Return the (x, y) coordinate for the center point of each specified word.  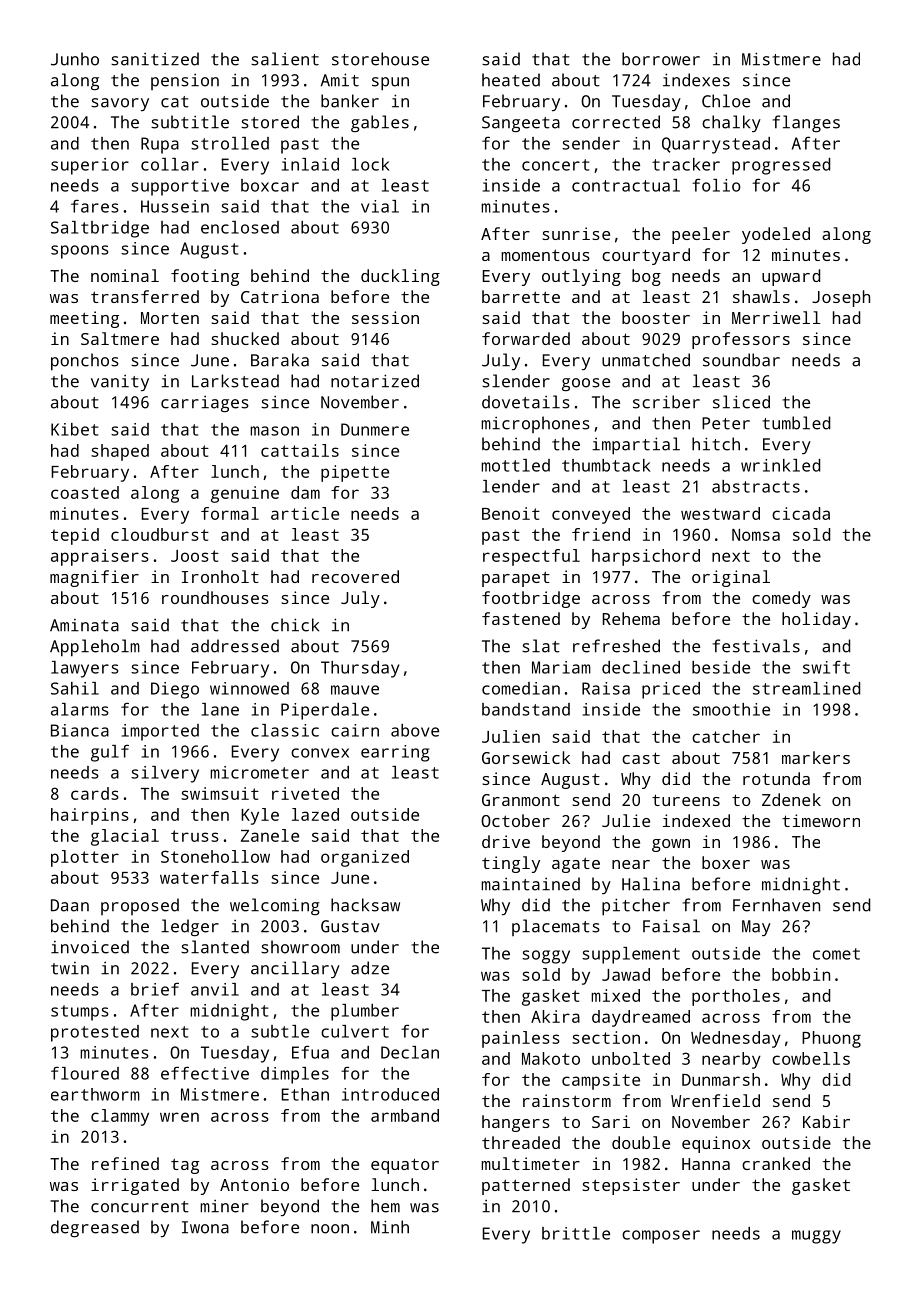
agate (576, 865)
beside (721, 667)
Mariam (561, 667)
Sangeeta (521, 124)
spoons (80, 252)
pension (185, 82)
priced (671, 690)
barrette (521, 296)
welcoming (275, 906)
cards (95, 793)
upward (791, 277)
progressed (781, 166)
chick (295, 625)
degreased (95, 1229)
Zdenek (791, 799)
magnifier (94, 578)
